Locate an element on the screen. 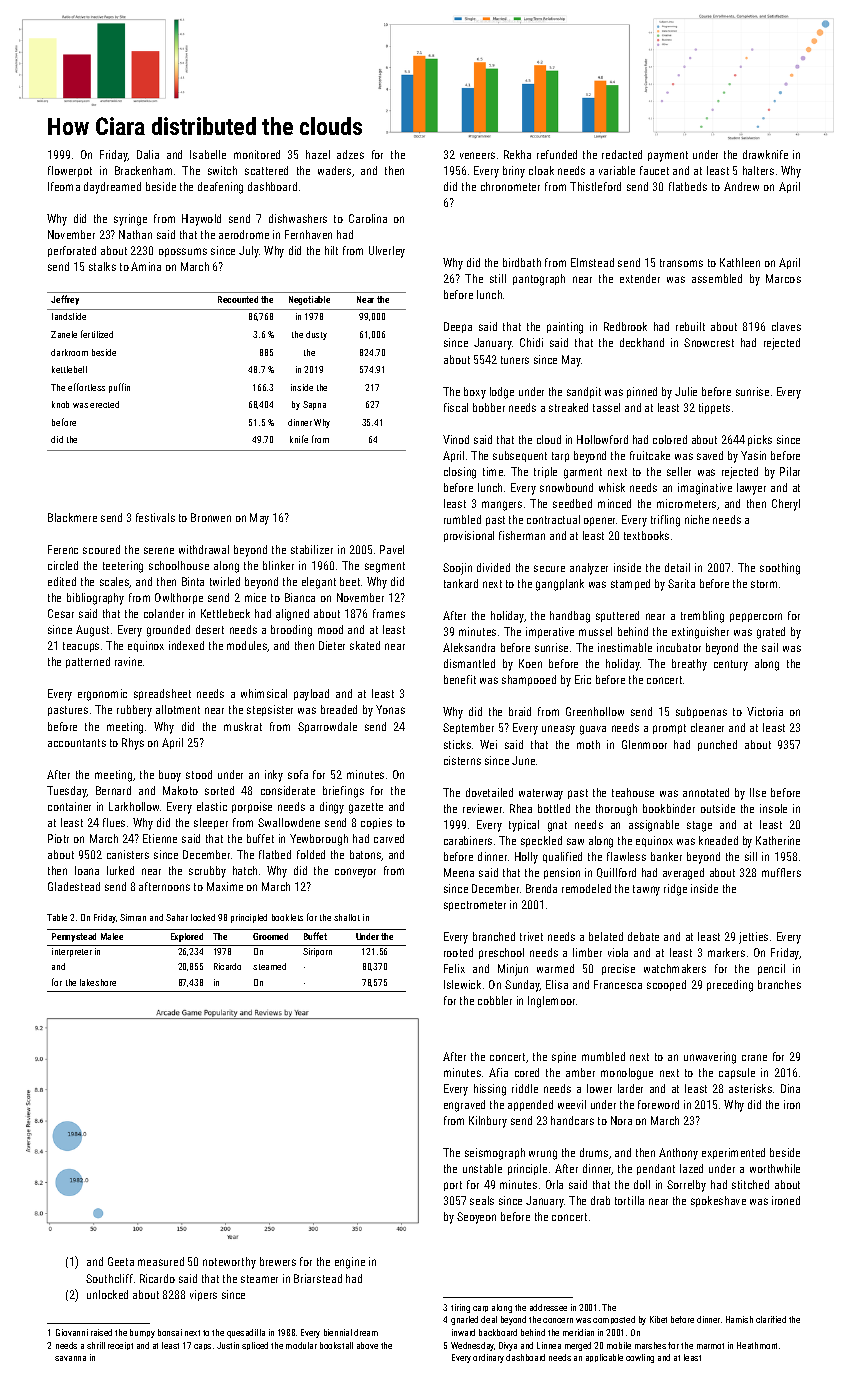  Kathleen is located at coordinates (740, 262).
